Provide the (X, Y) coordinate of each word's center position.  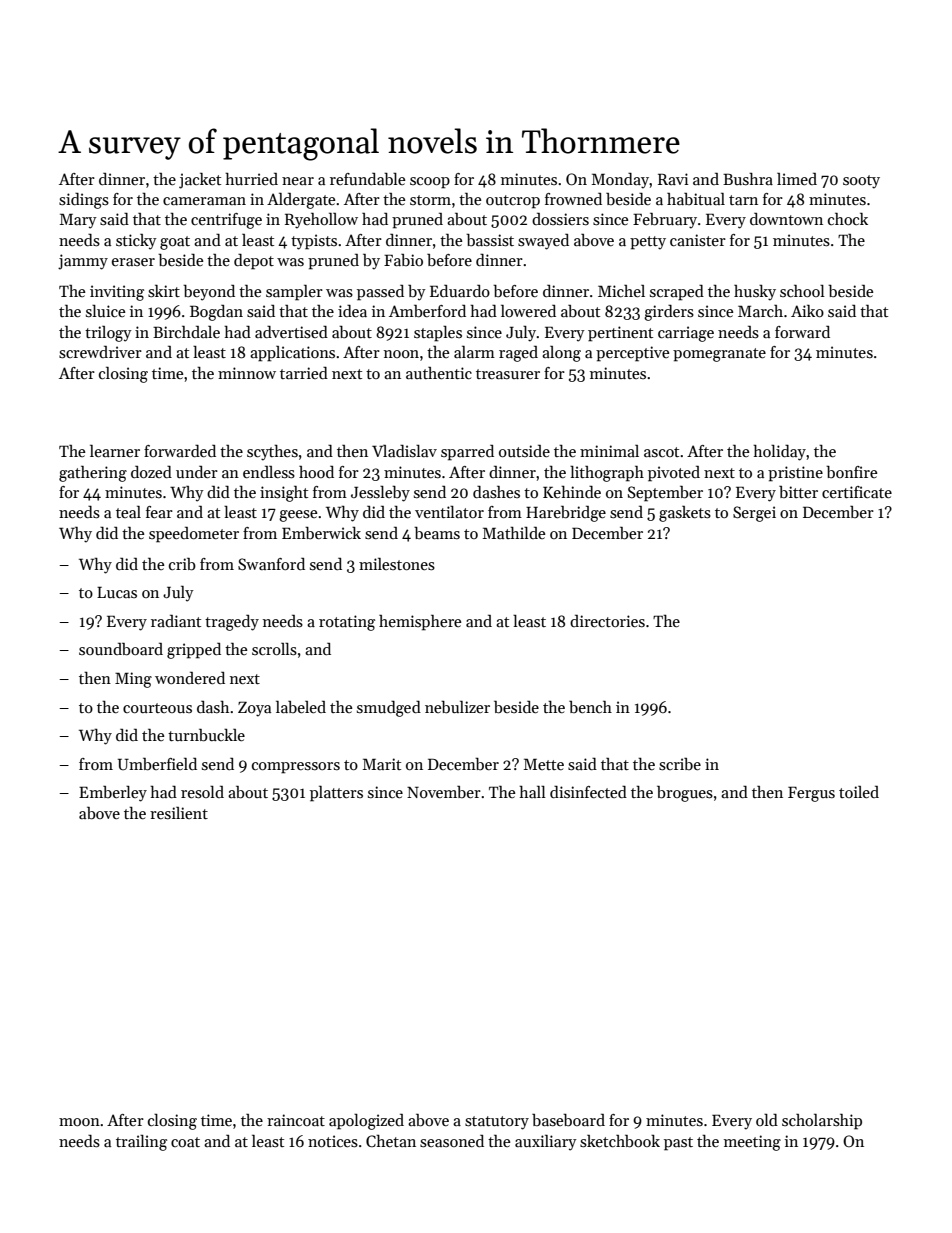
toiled (859, 792)
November (444, 791)
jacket (200, 181)
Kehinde (572, 492)
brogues (685, 794)
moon (79, 1122)
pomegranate (719, 355)
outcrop (513, 202)
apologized (366, 1122)
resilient (179, 813)
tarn (743, 200)
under (197, 471)
